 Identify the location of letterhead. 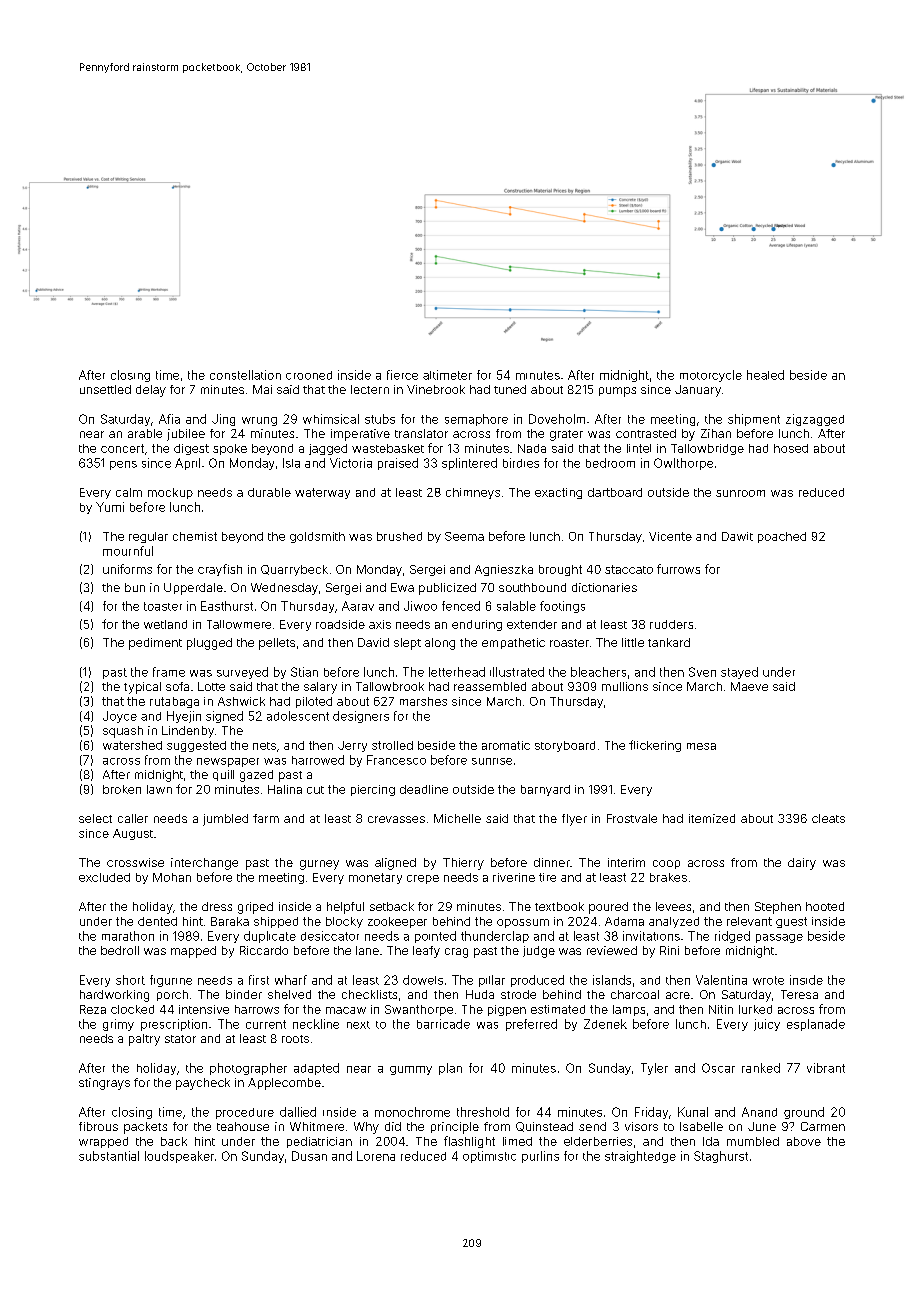
(457, 672).
